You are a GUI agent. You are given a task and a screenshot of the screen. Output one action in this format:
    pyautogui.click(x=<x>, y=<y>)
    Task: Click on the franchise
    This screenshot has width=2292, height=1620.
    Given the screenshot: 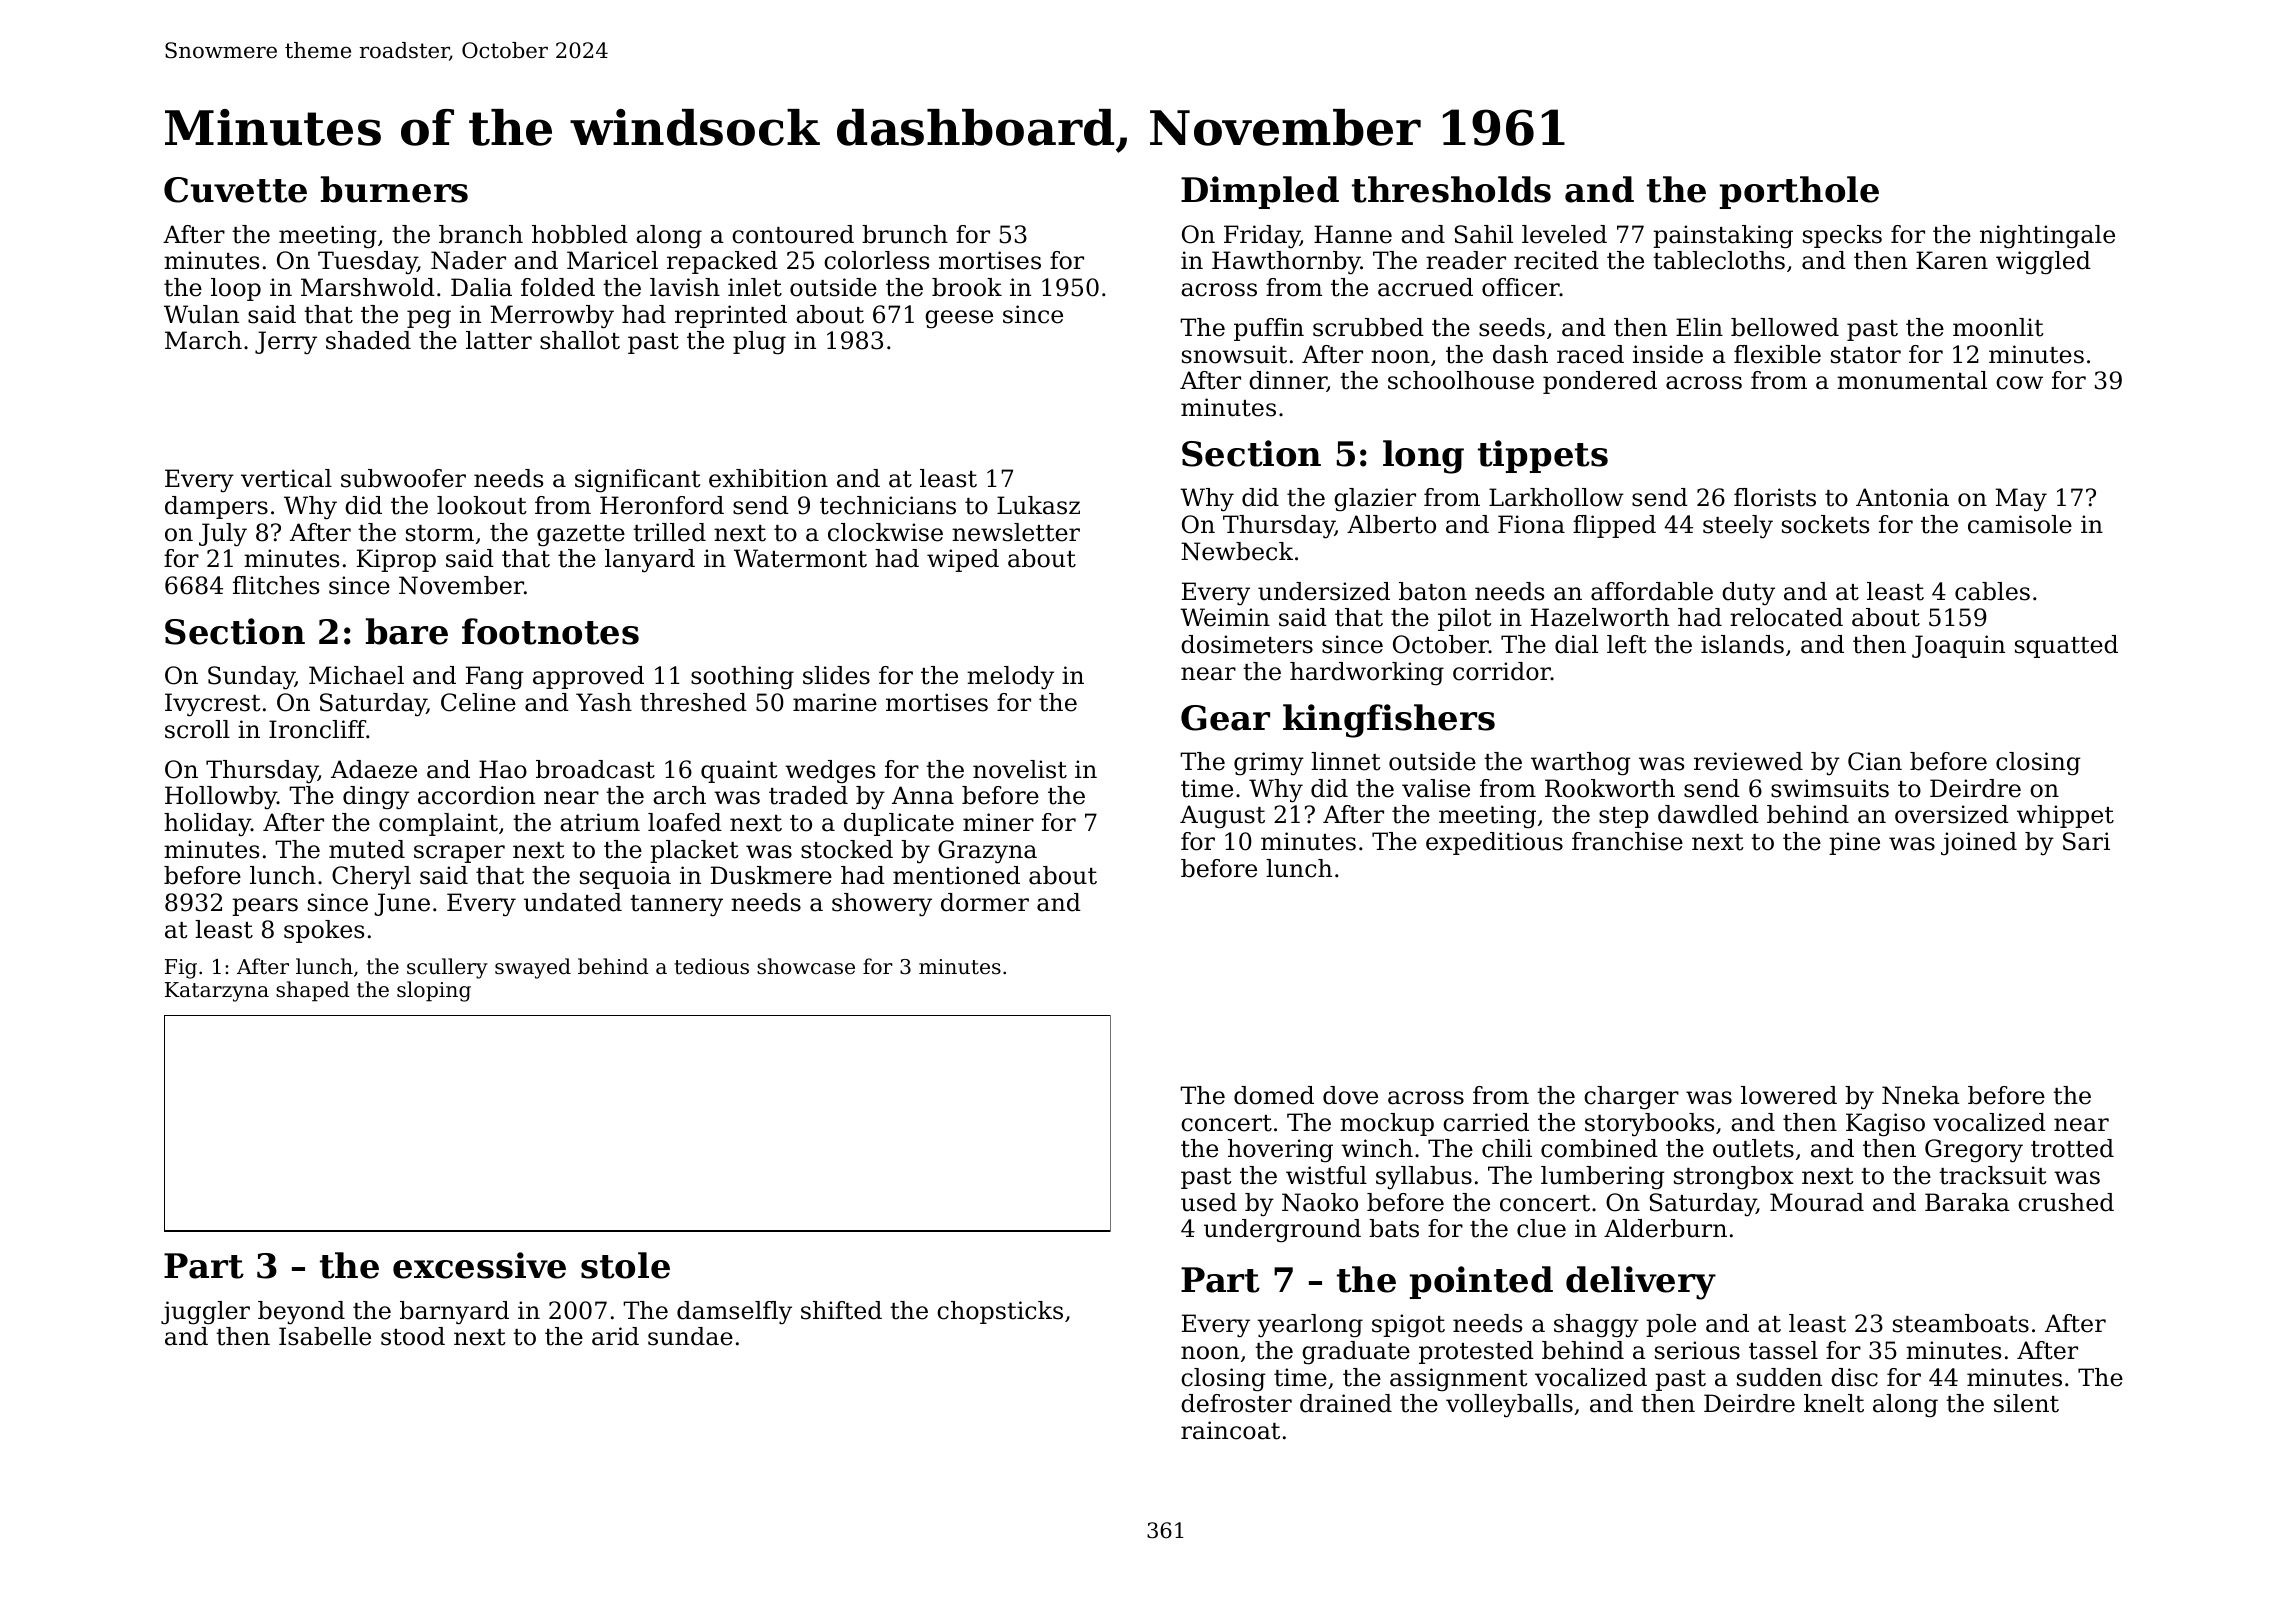 What is the action you would take?
    pyautogui.click(x=1627, y=841)
